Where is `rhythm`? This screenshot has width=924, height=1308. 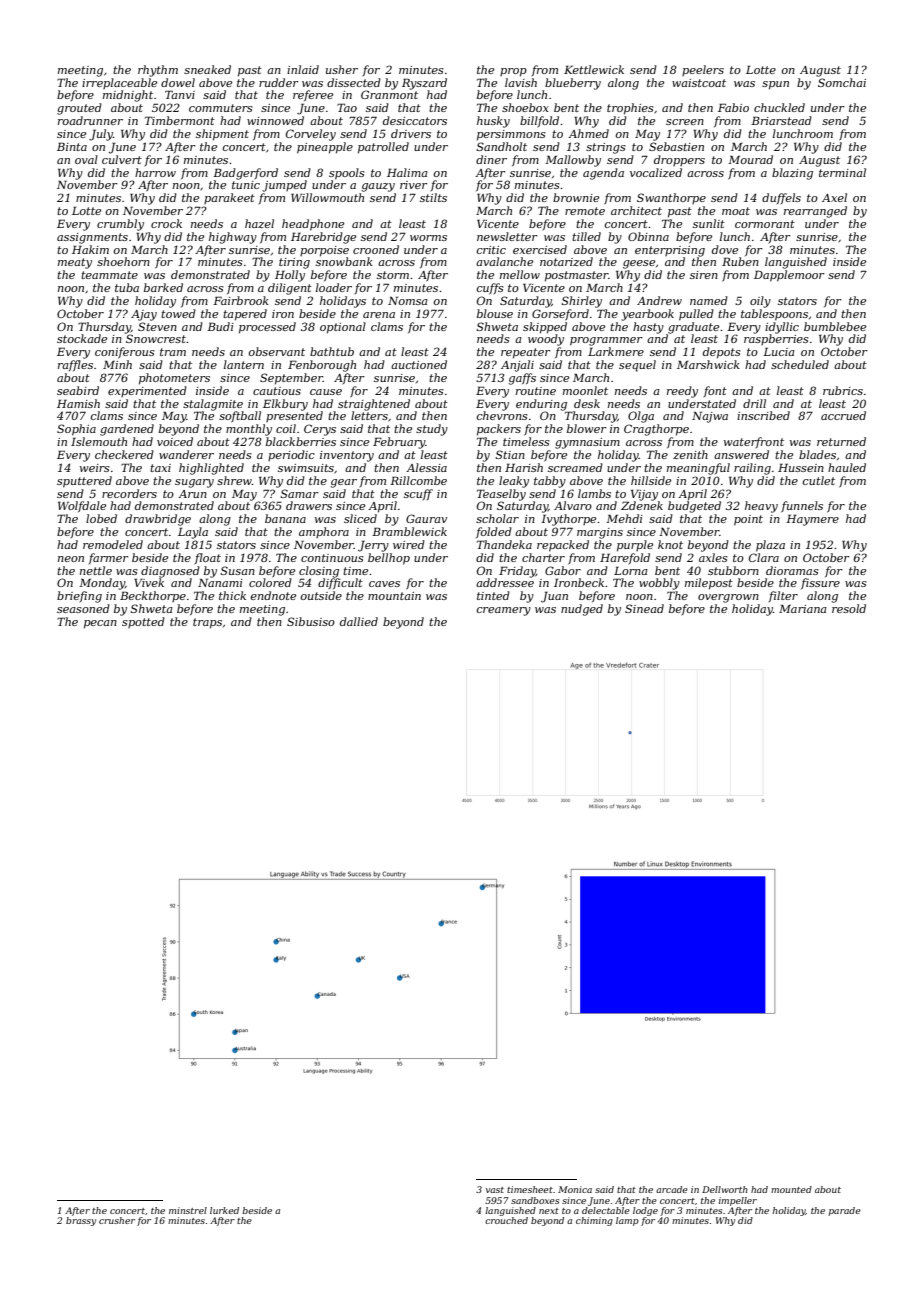 rhythm is located at coordinates (158, 71).
